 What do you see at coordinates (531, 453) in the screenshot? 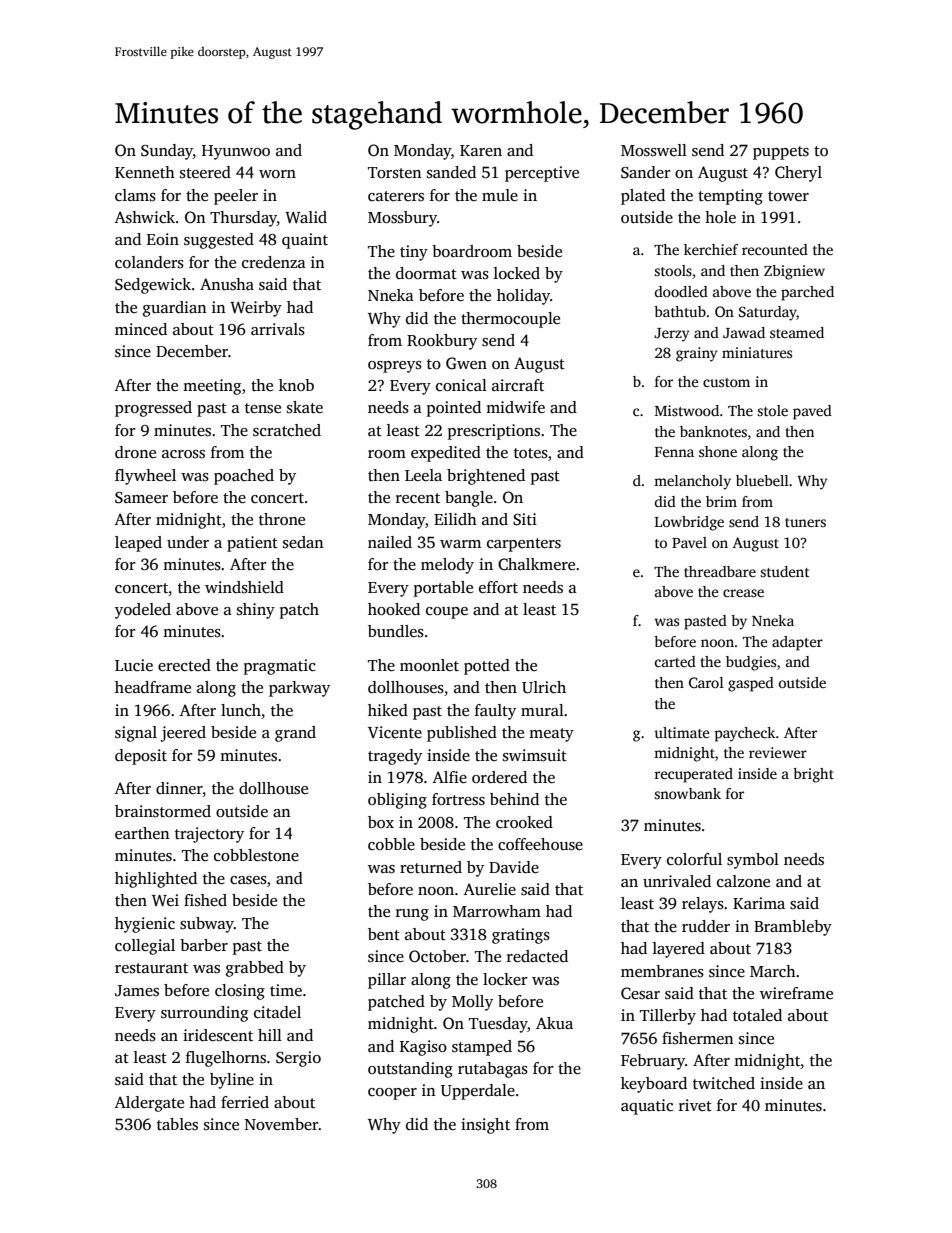
I see `totes` at bounding box center [531, 453].
